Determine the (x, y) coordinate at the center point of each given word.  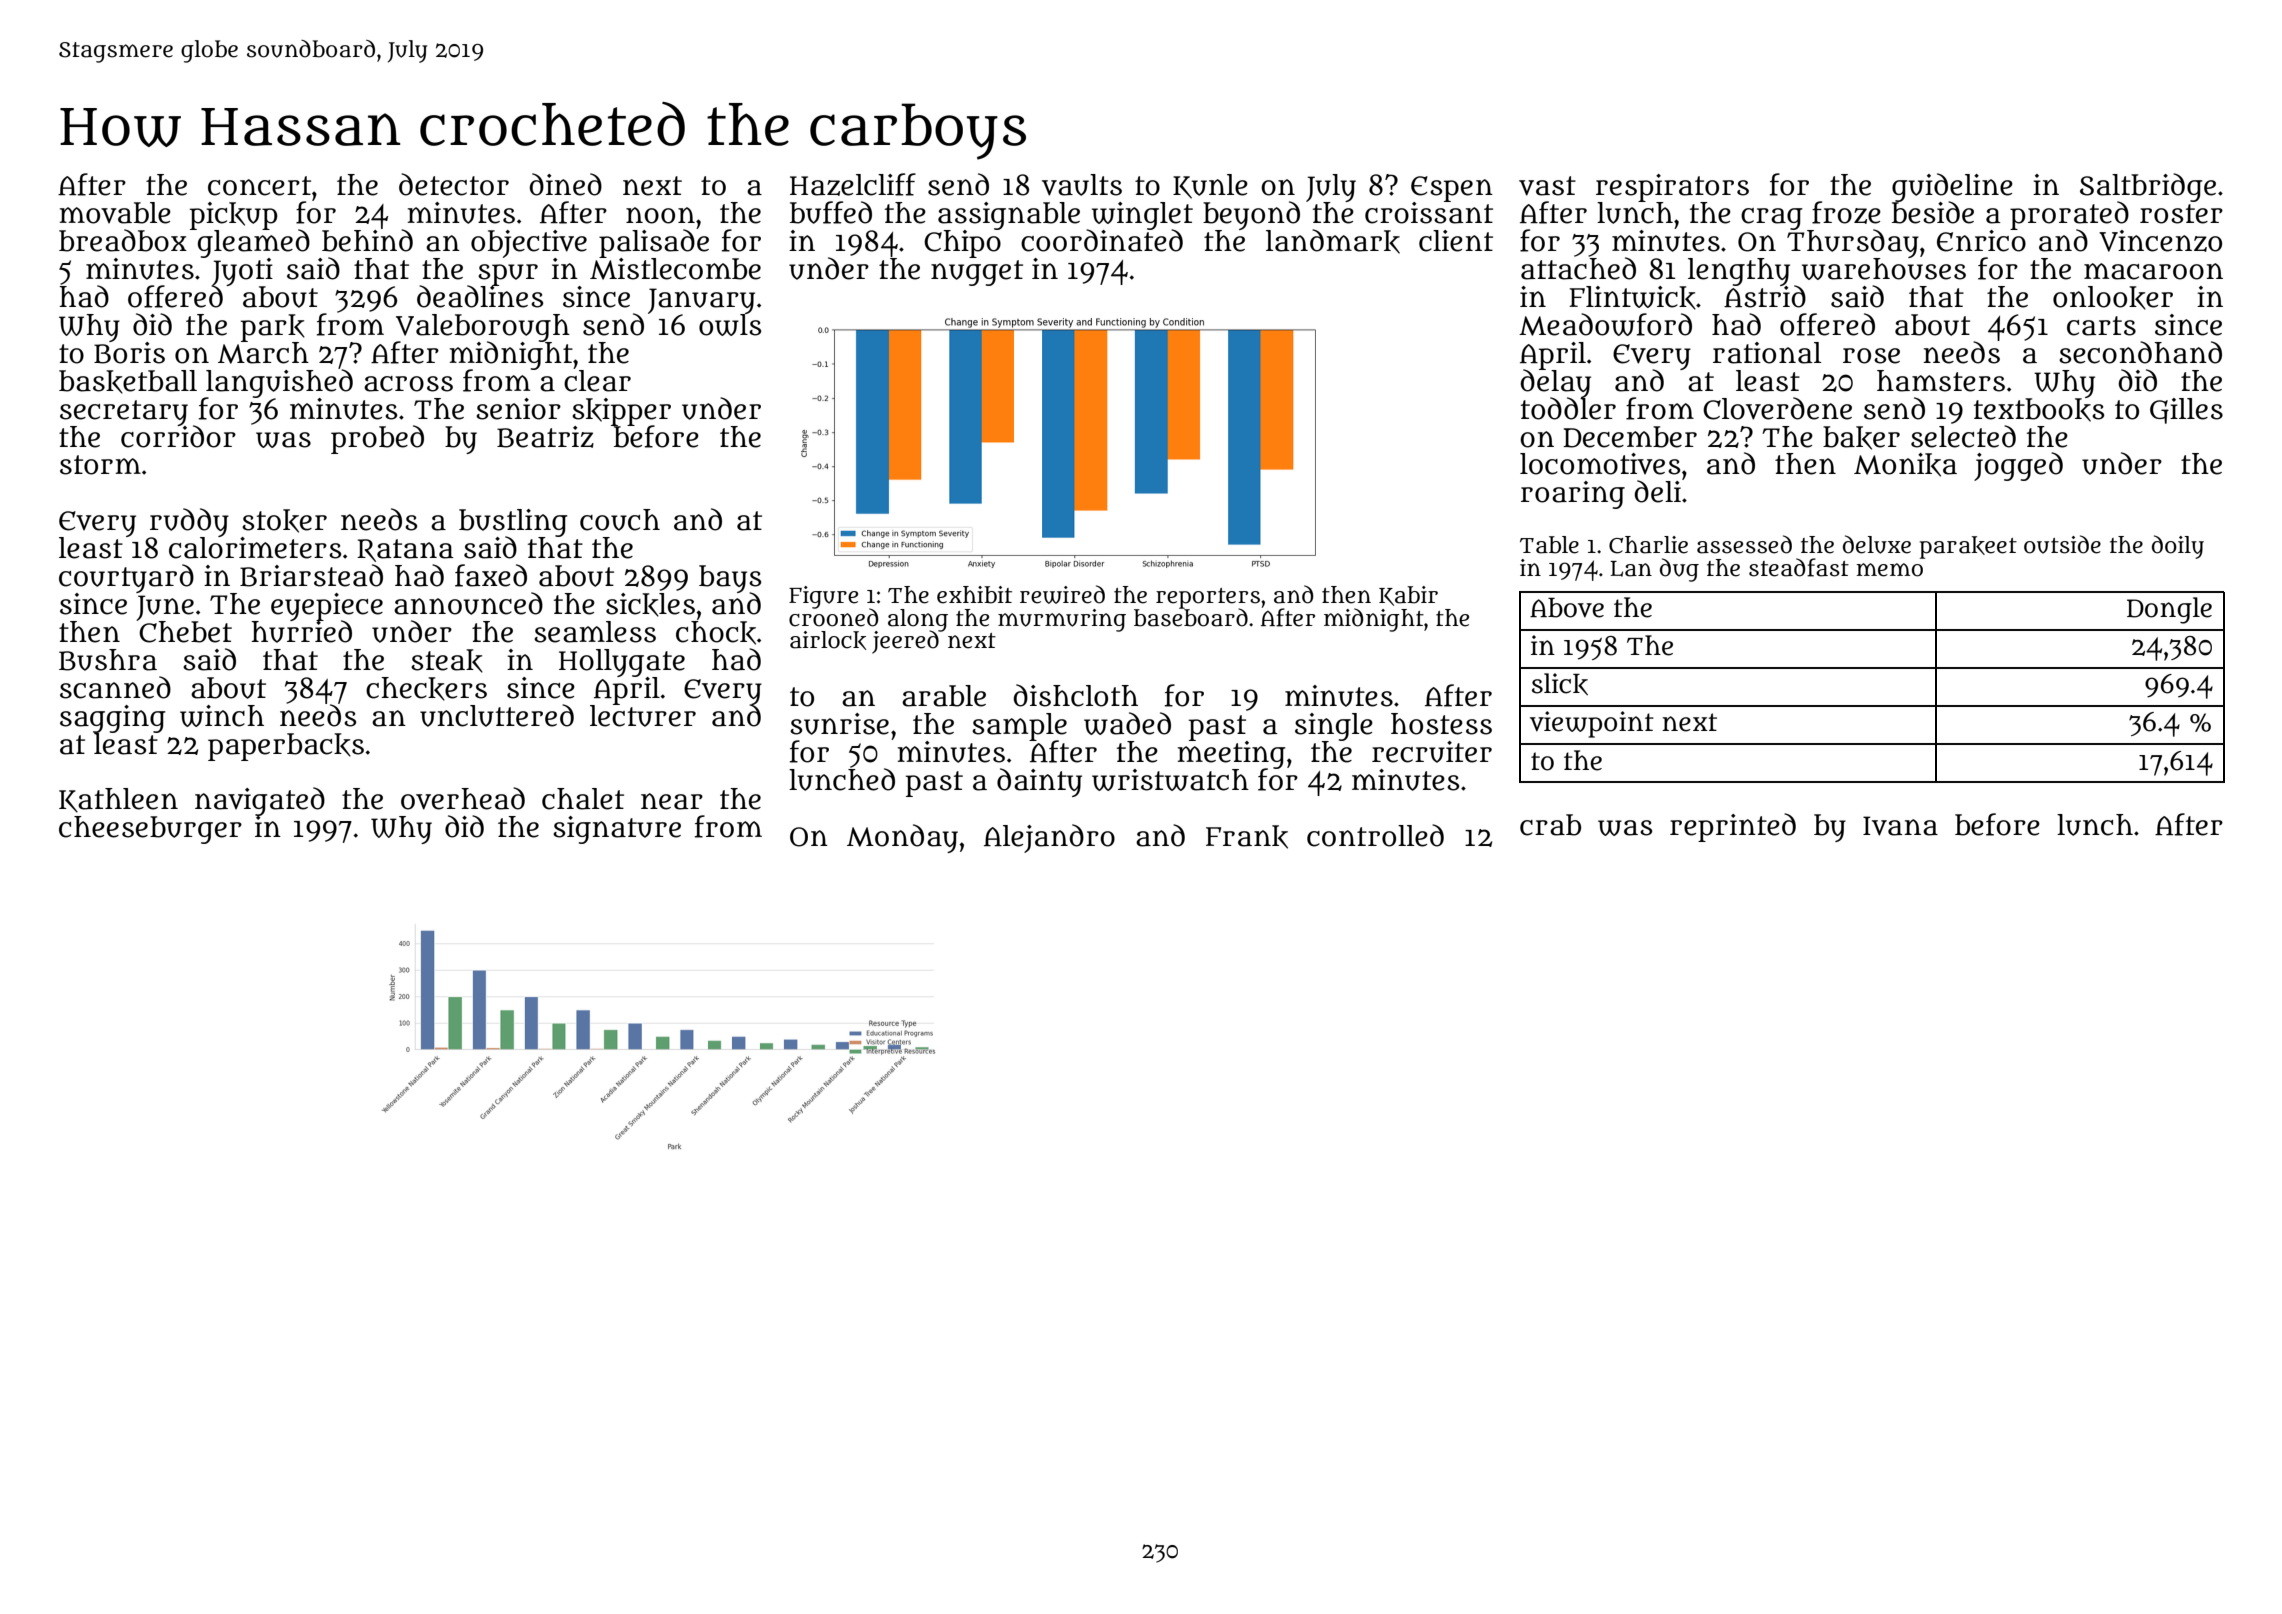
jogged (2018, 466)
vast (1547, 186)
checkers (426, 689)
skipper (621, 411)
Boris (129, 353)
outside (2062, 544)
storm (100, 465)
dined (565, 184)
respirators (1672, 188)
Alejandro (1049, 838)
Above (1567, 608)
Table (1549, 545)
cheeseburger (150, 830)
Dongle (2169, 610)
